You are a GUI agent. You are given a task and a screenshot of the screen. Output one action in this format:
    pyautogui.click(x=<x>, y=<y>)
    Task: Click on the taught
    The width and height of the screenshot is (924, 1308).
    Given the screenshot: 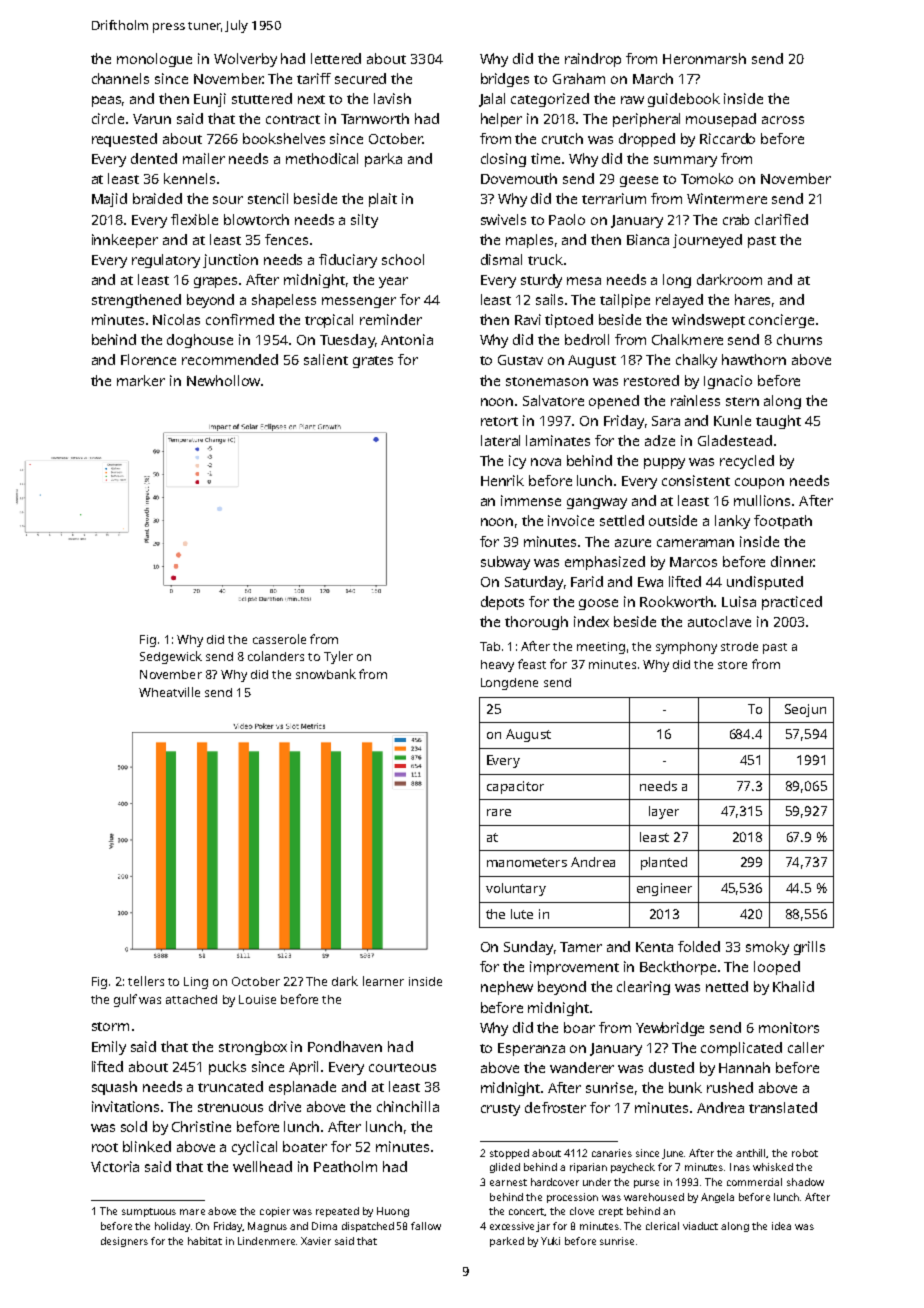 What is the action you would take?
    pyautogui.click(x=778, y=422)
